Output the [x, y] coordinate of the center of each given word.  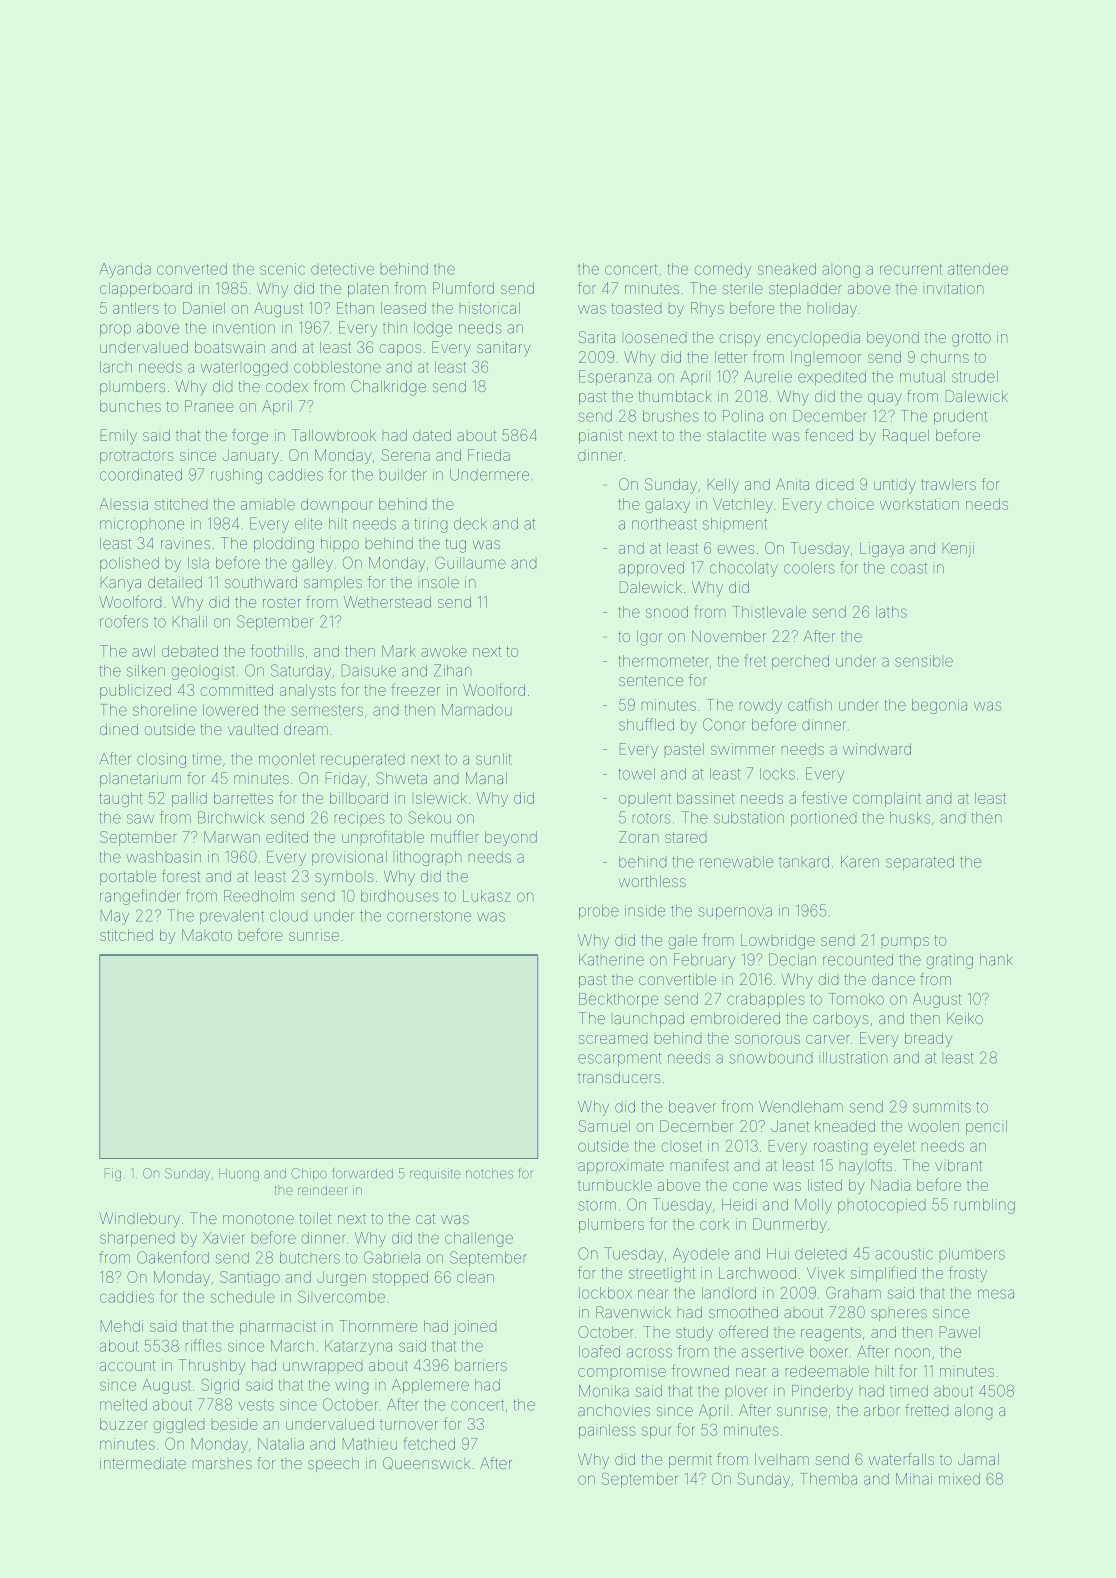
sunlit [494, 759]
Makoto [207, 935]
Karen [860, 862]
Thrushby [212, 1367]
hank [996, 960]
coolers [809, 568]
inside [645, 911]
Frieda [489, 455]
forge [250, 437]
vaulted [253, 729]
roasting [840, 1147]
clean [475, 1277]
